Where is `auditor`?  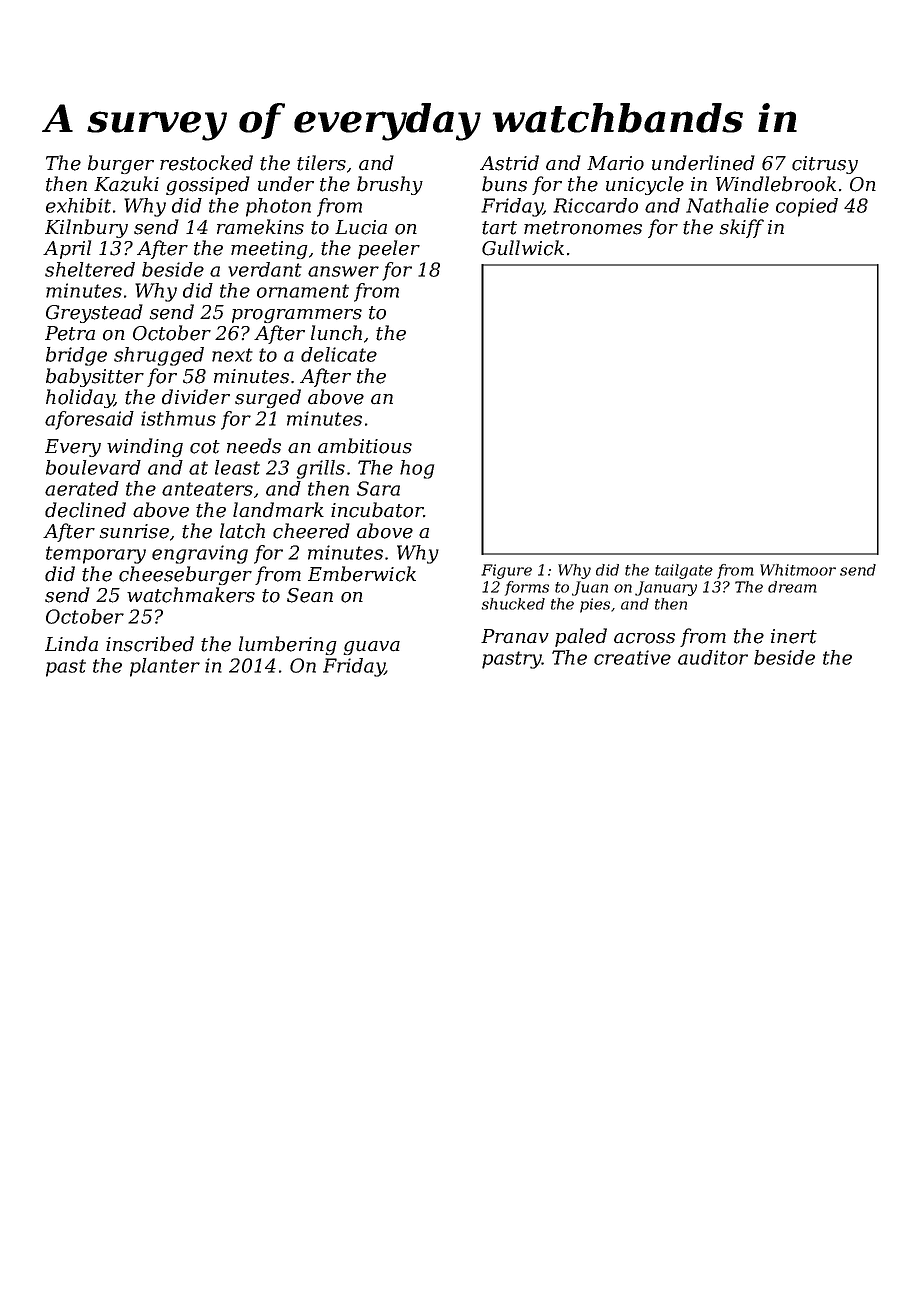 auditor is located at coordinates (713, 657).
